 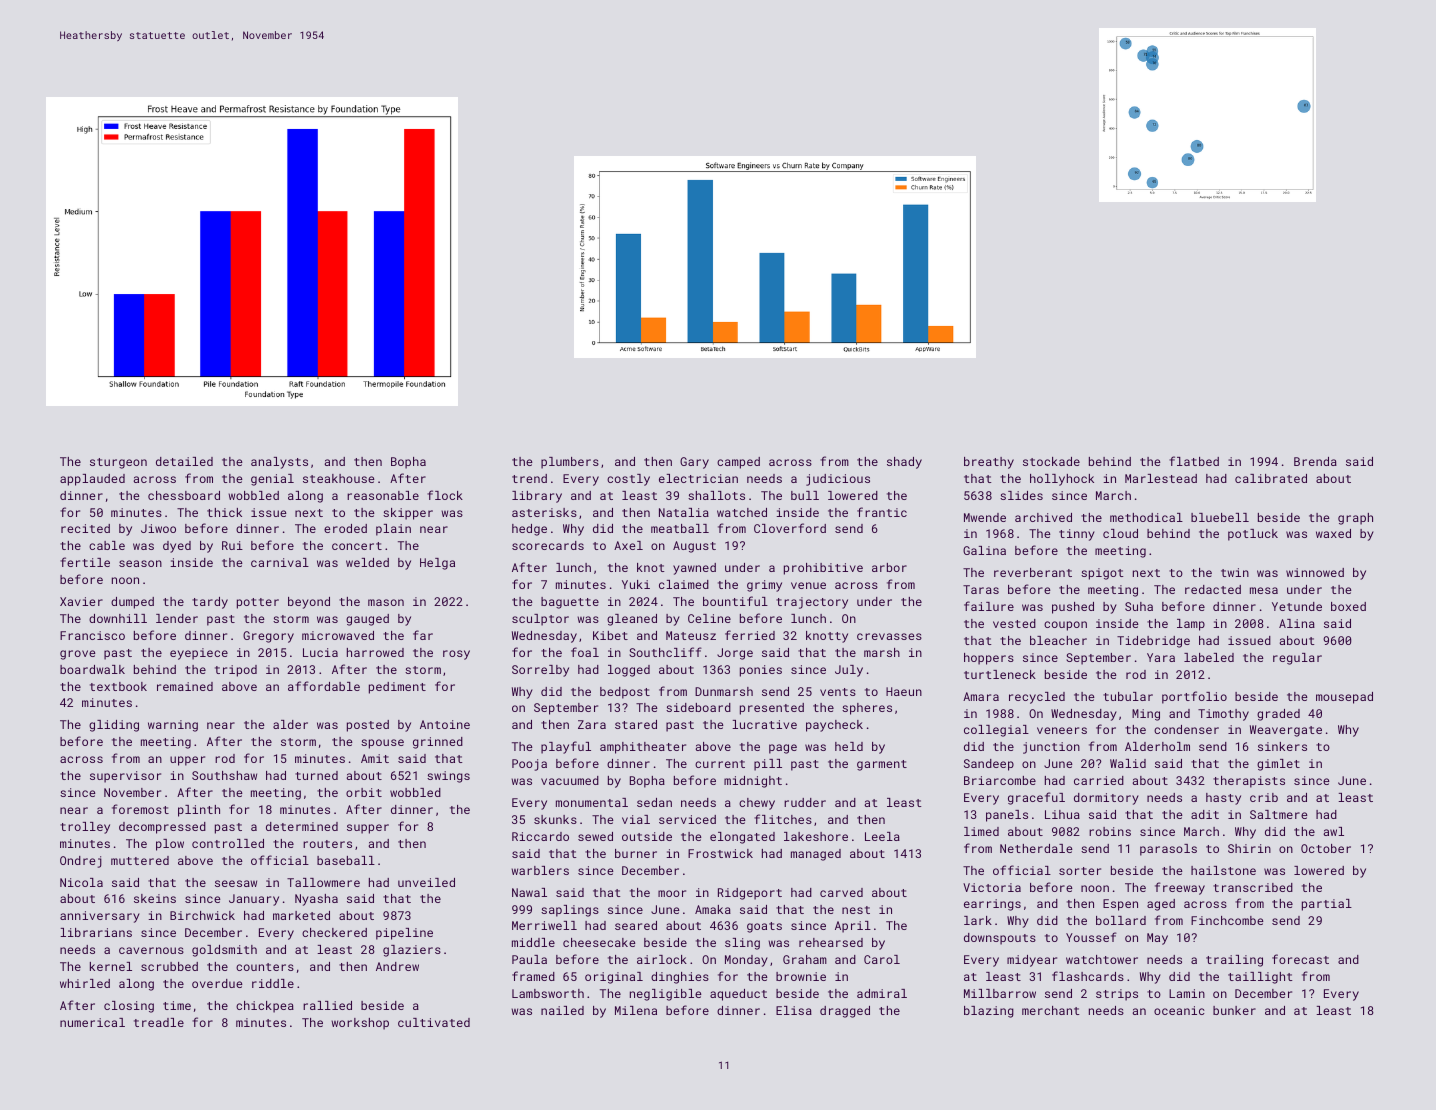 What do you see at coordinates (1128, 763) in the document?
I see `Walid` at bounding box center [1128, 763].
